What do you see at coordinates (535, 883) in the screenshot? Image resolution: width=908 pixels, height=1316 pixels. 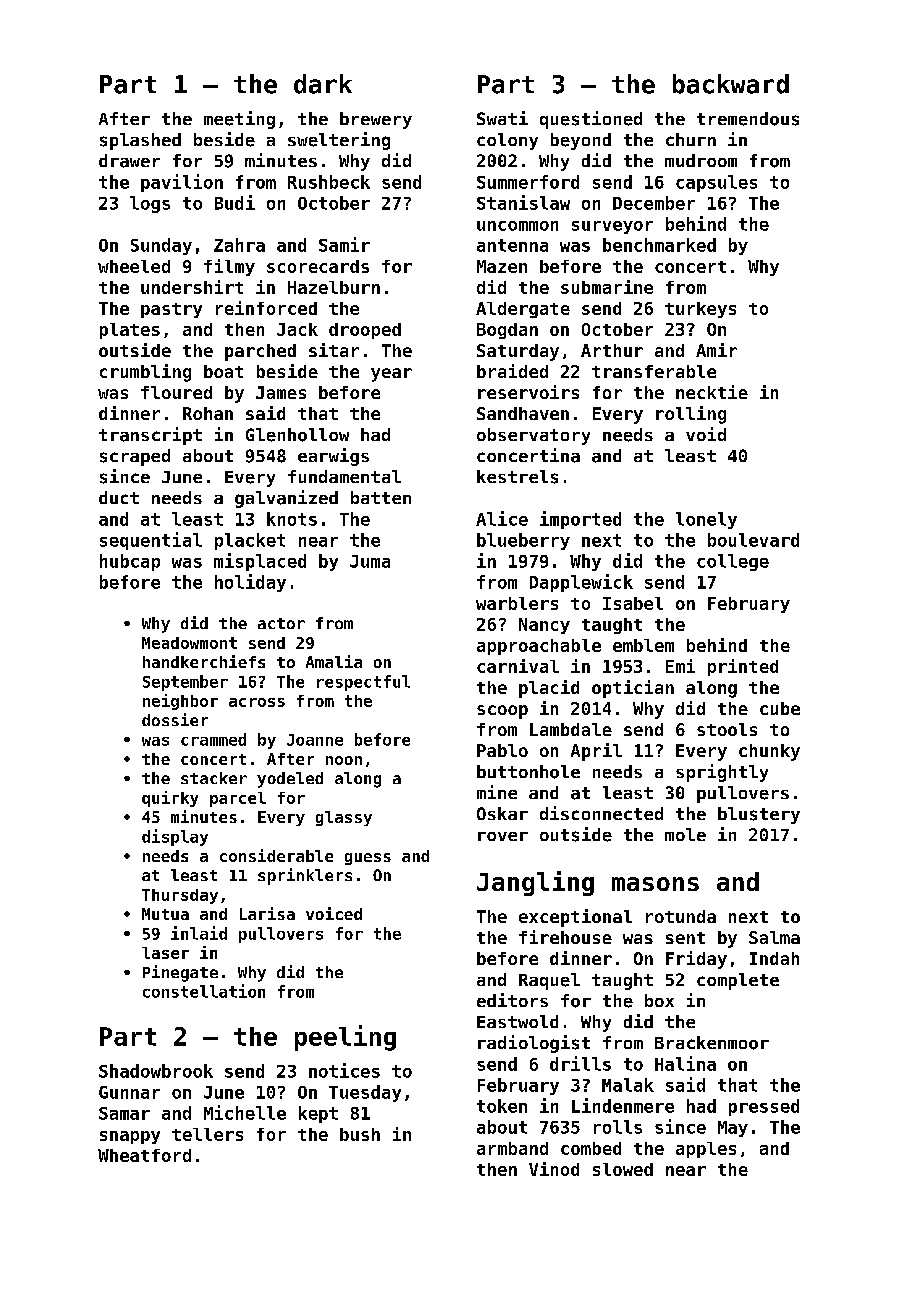 I see `Jangling` at bounding box center [535, 883].
